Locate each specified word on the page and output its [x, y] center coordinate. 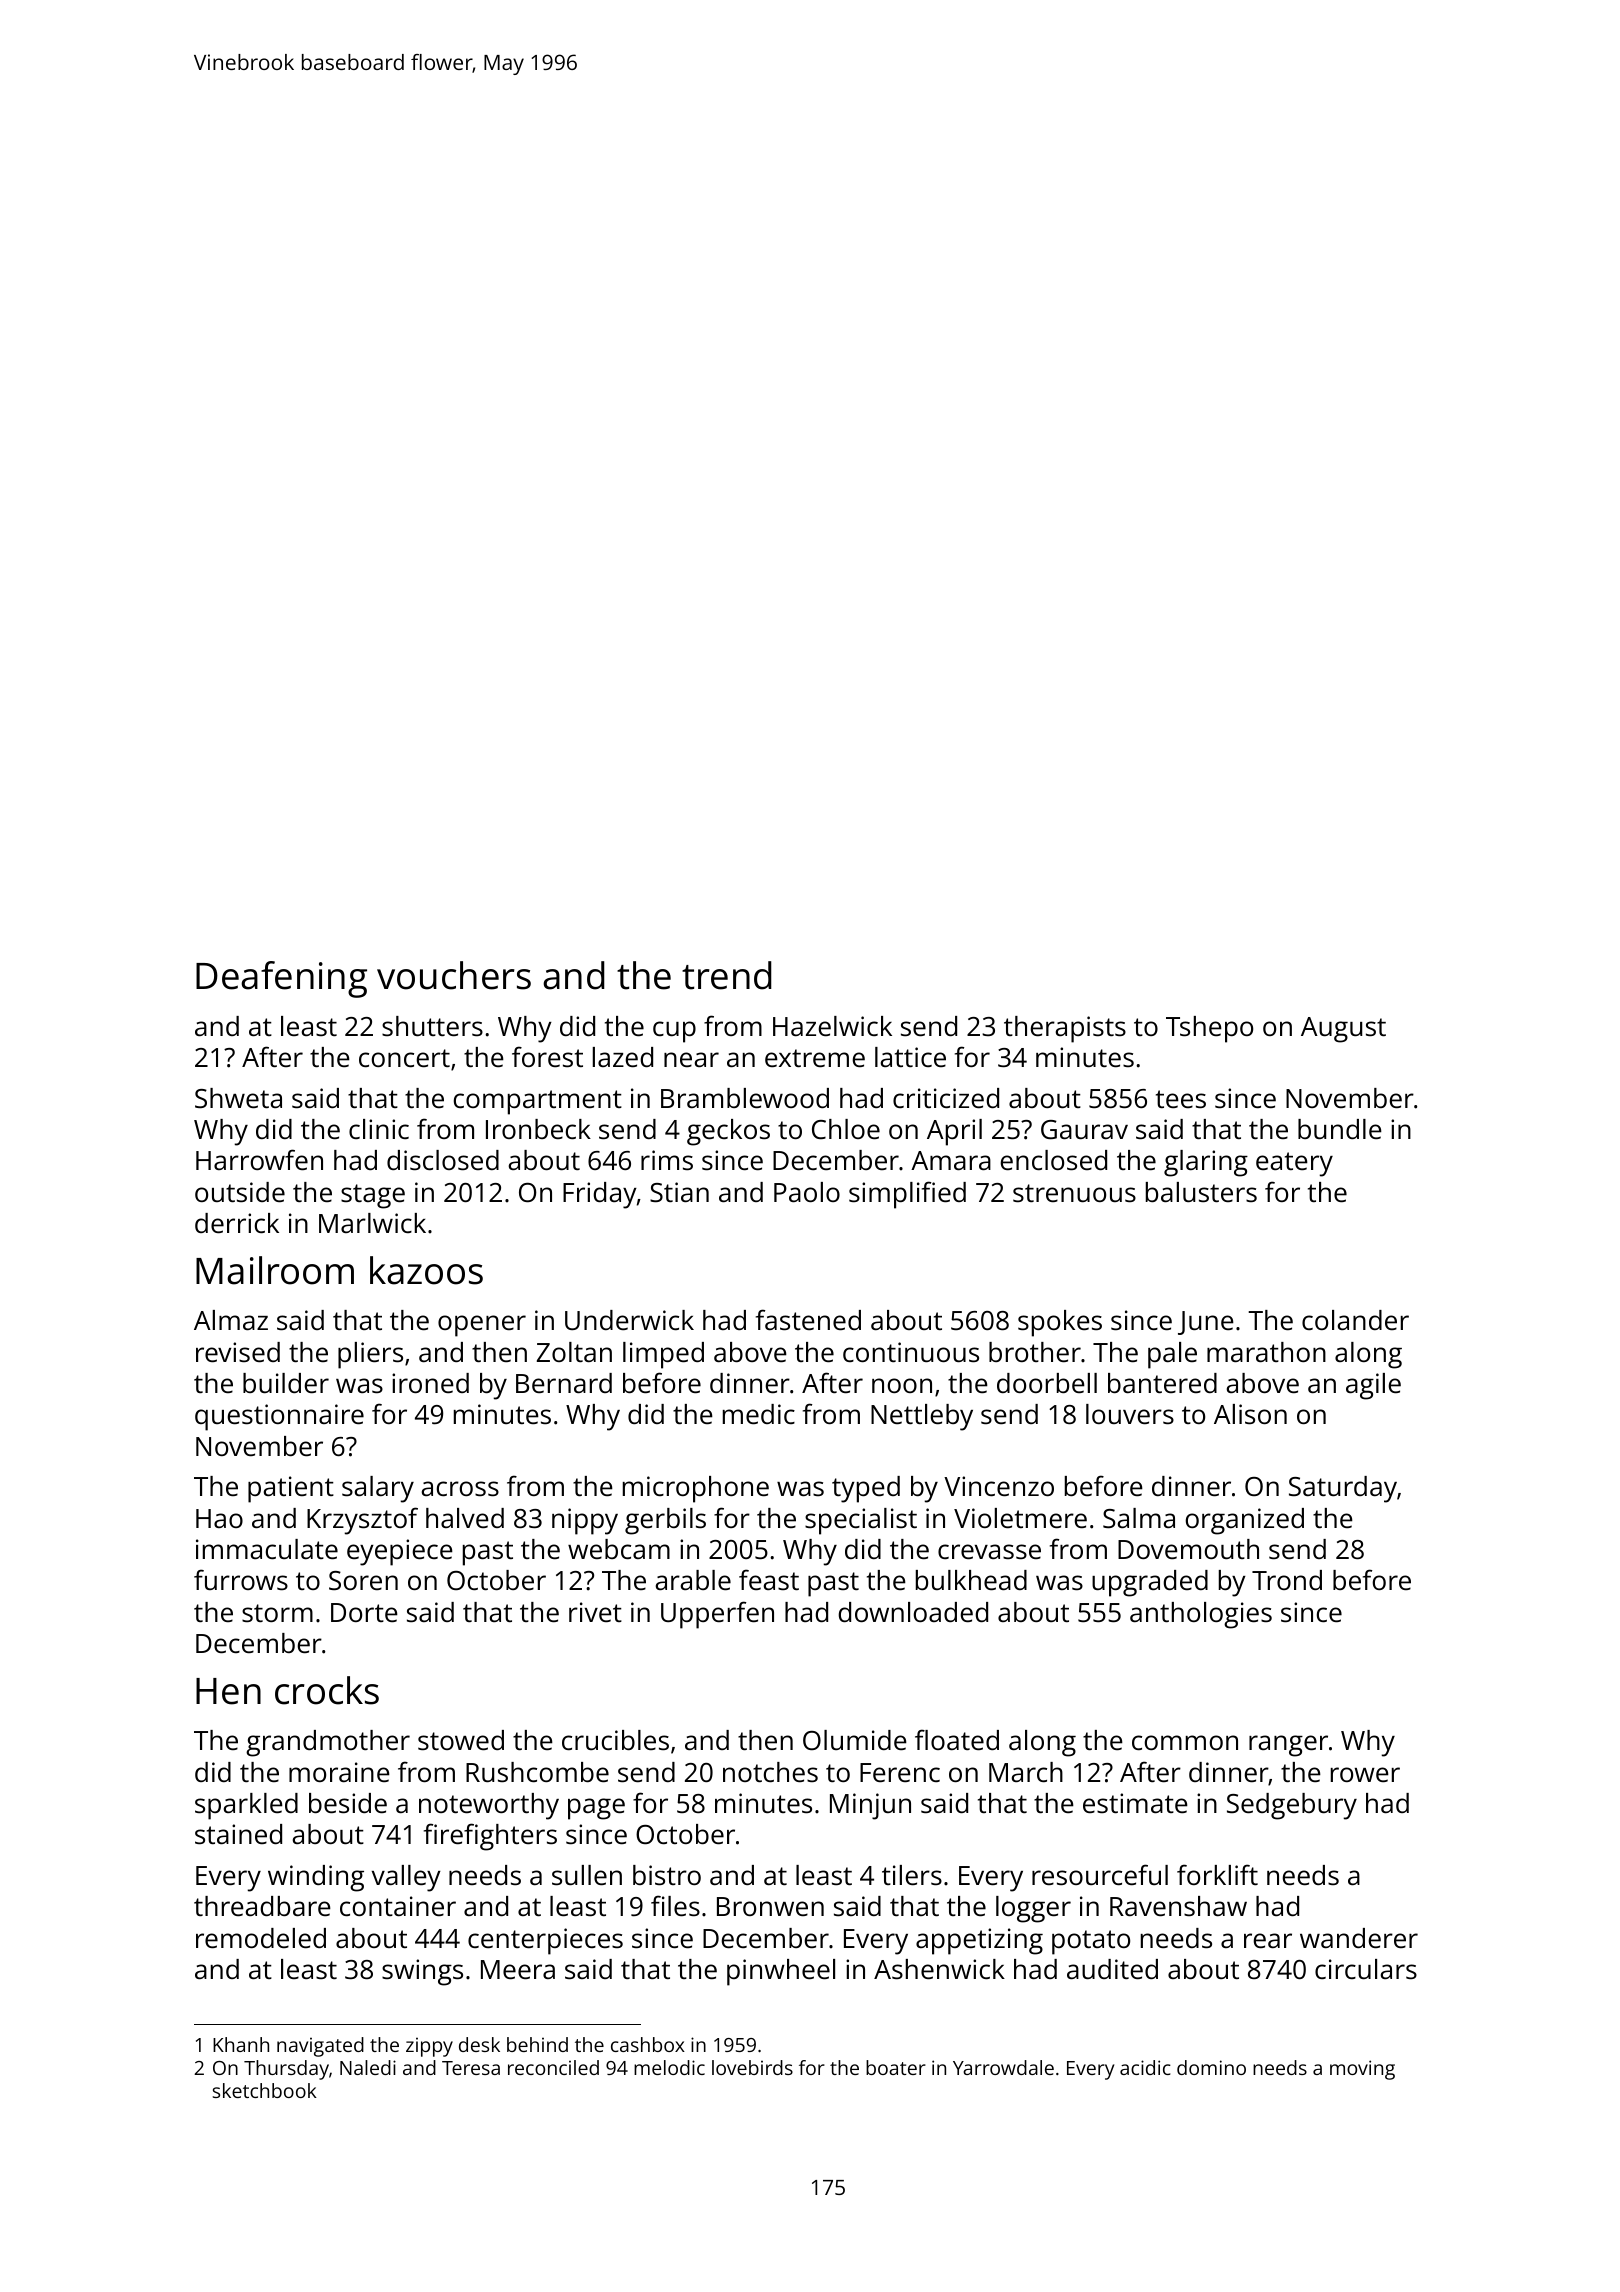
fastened [808, 1320]
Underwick [629, 1320]
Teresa [471, 2068]
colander [1355, 1320]
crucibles [615, 1740]
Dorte [364, 1612]
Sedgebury [1292, 1806]
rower [1365, 1774]
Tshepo [1209, 1029]
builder [286, 1383]
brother [1035, 1352]
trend [727, 975]
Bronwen [770, 1906]
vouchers [454, 975]
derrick [237, 1223]
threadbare [262, 1906]
